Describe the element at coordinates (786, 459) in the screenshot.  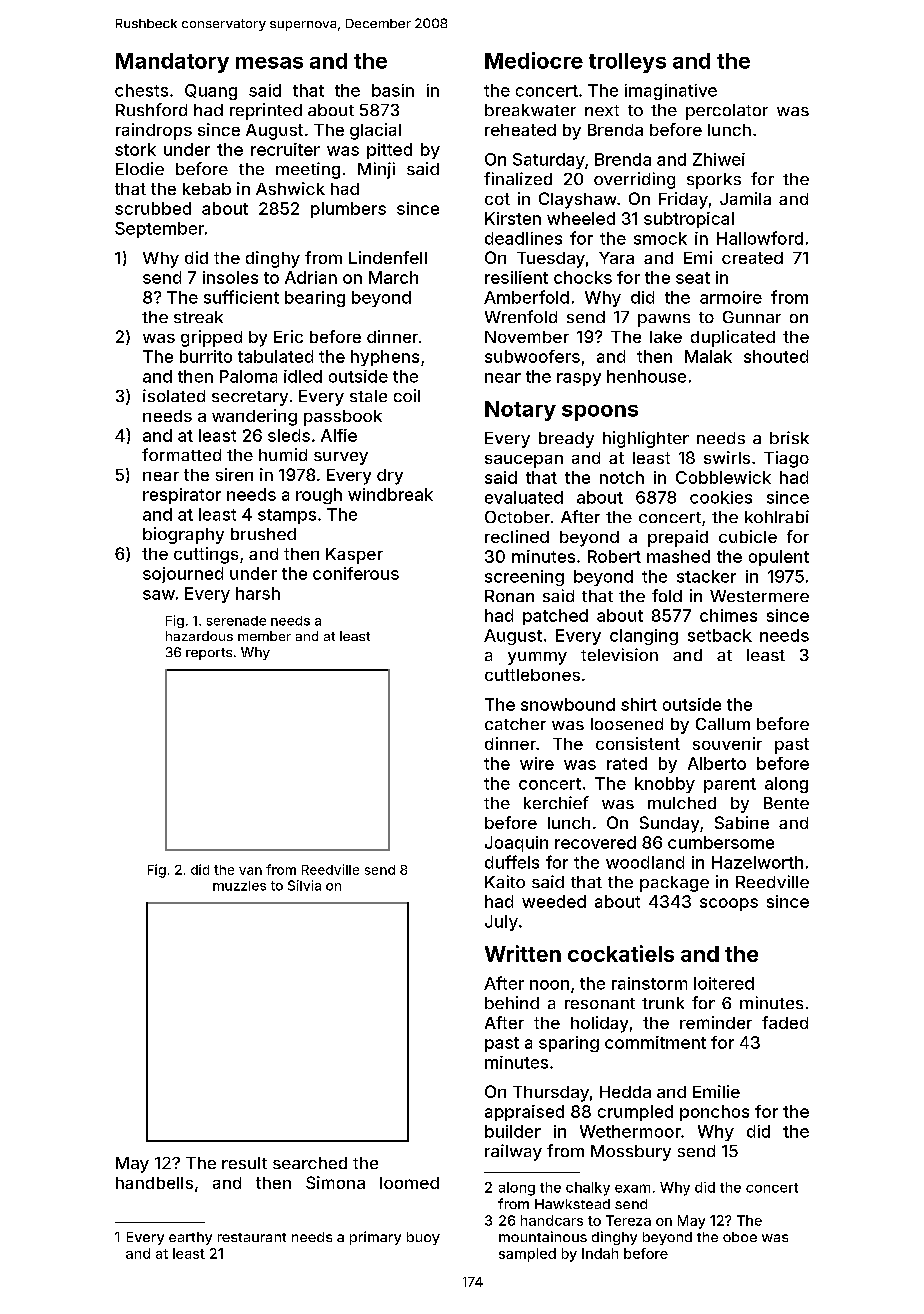
I see `Tiago` at that location.
